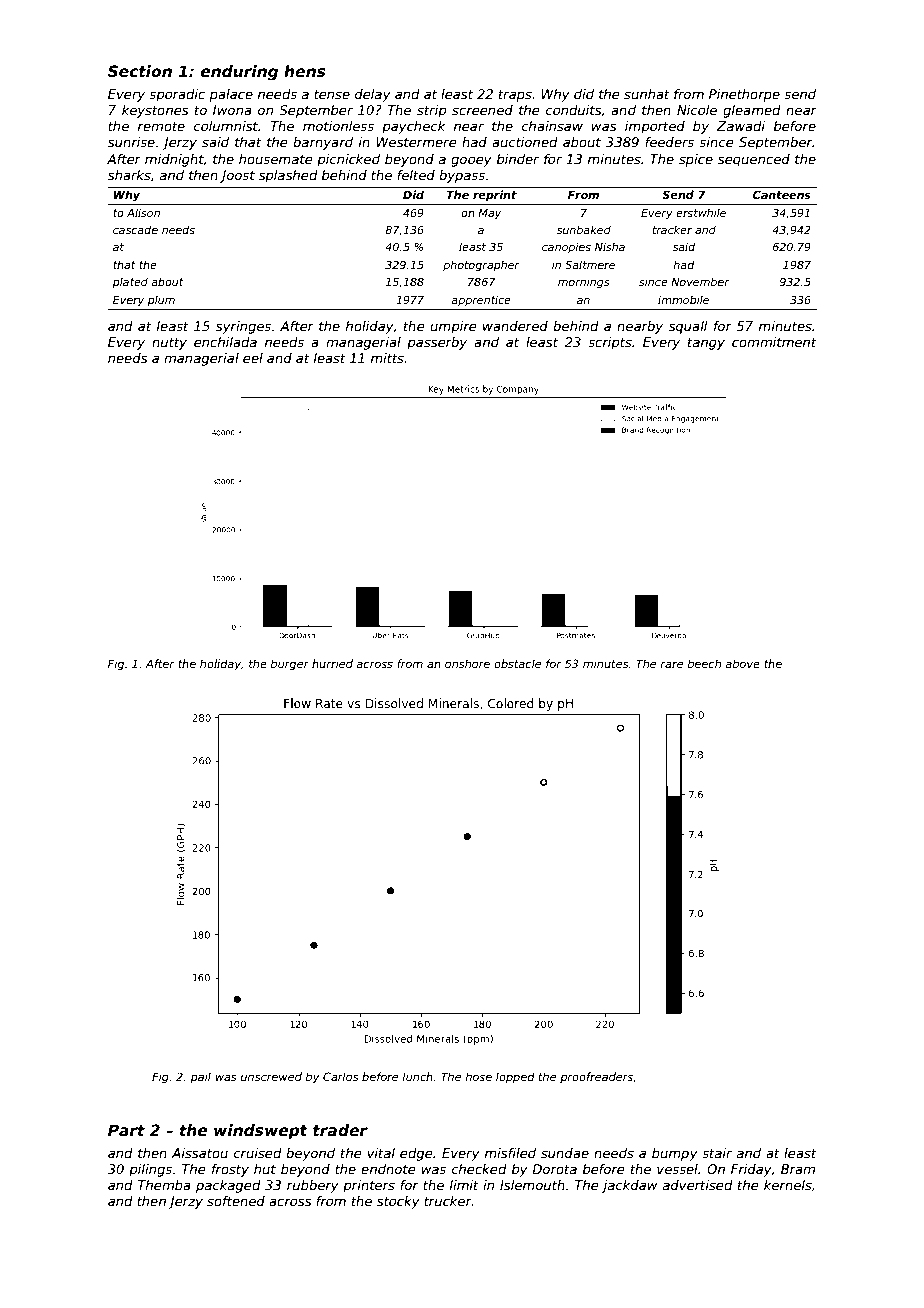  Describe the element at coordinates (289, 665) in the screenshot. I see `burger` at that location.
